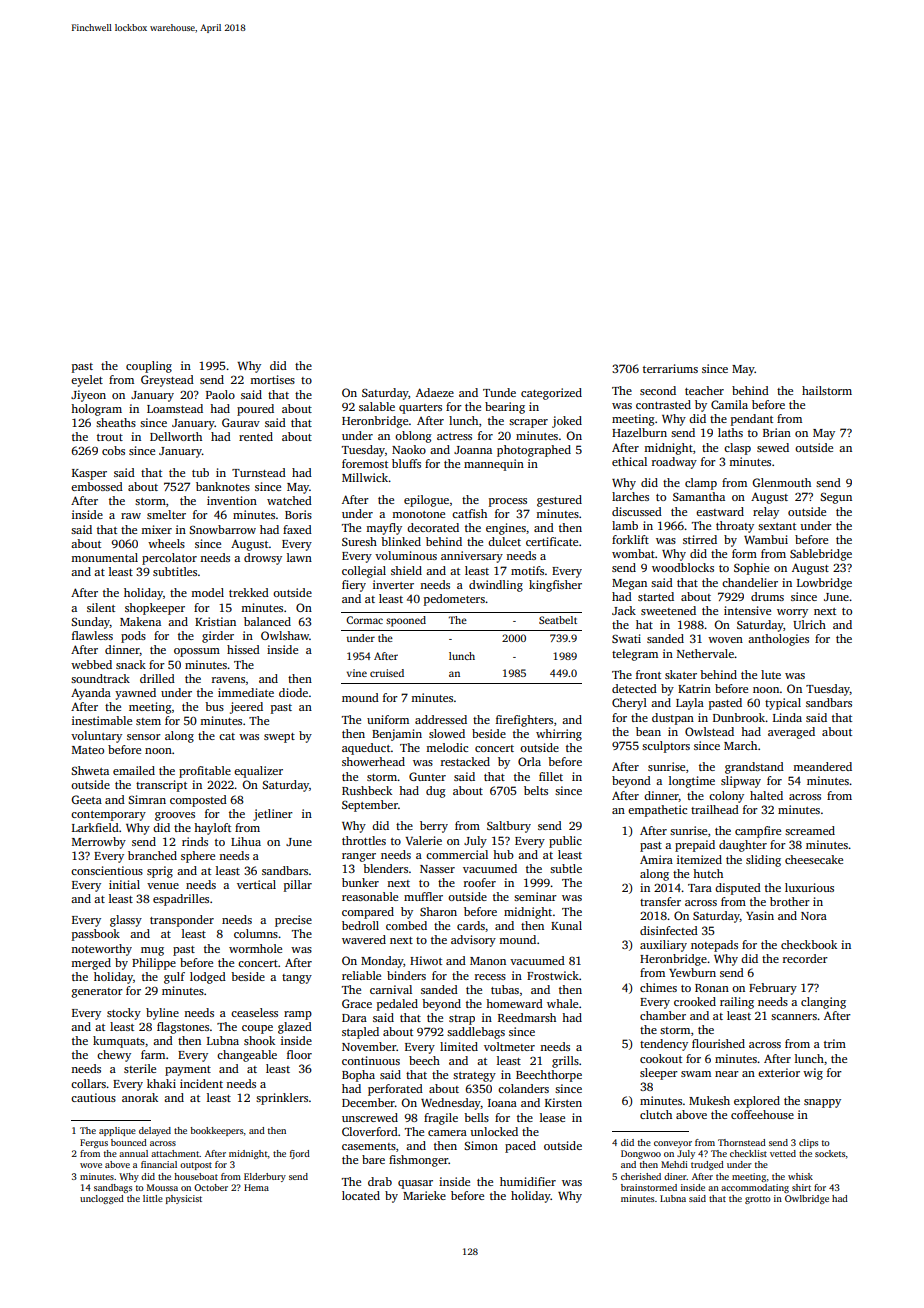 The height and width of the page is (1308, 924). What do you see at coordinates (198, 857) in the page?
I see `sphere` at bounding box center [198, 857].
